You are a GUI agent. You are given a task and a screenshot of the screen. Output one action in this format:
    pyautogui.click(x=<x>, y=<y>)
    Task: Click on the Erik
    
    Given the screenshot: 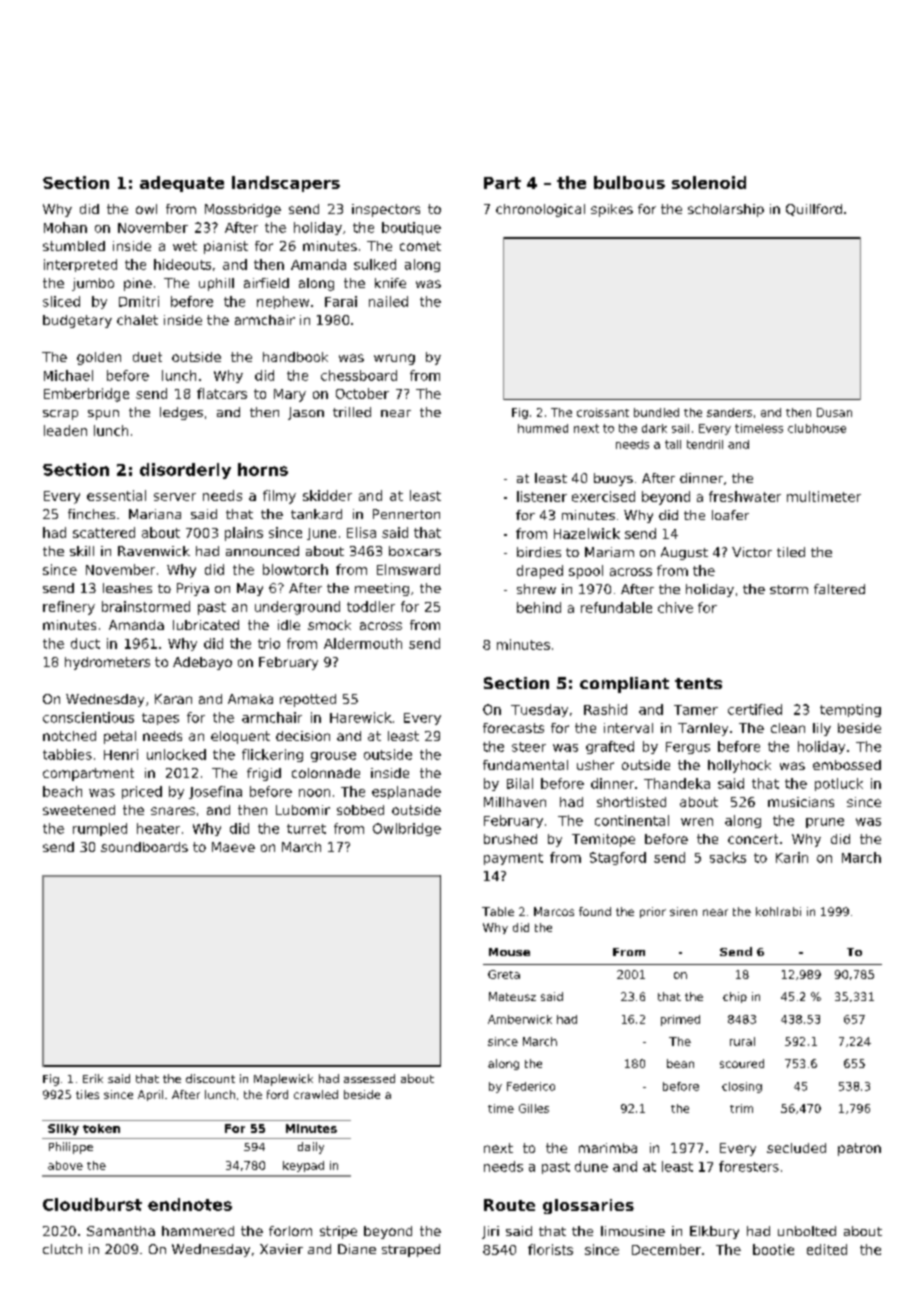 What is the action you would take?
    pyautogui.click(x=93, y=1078)
